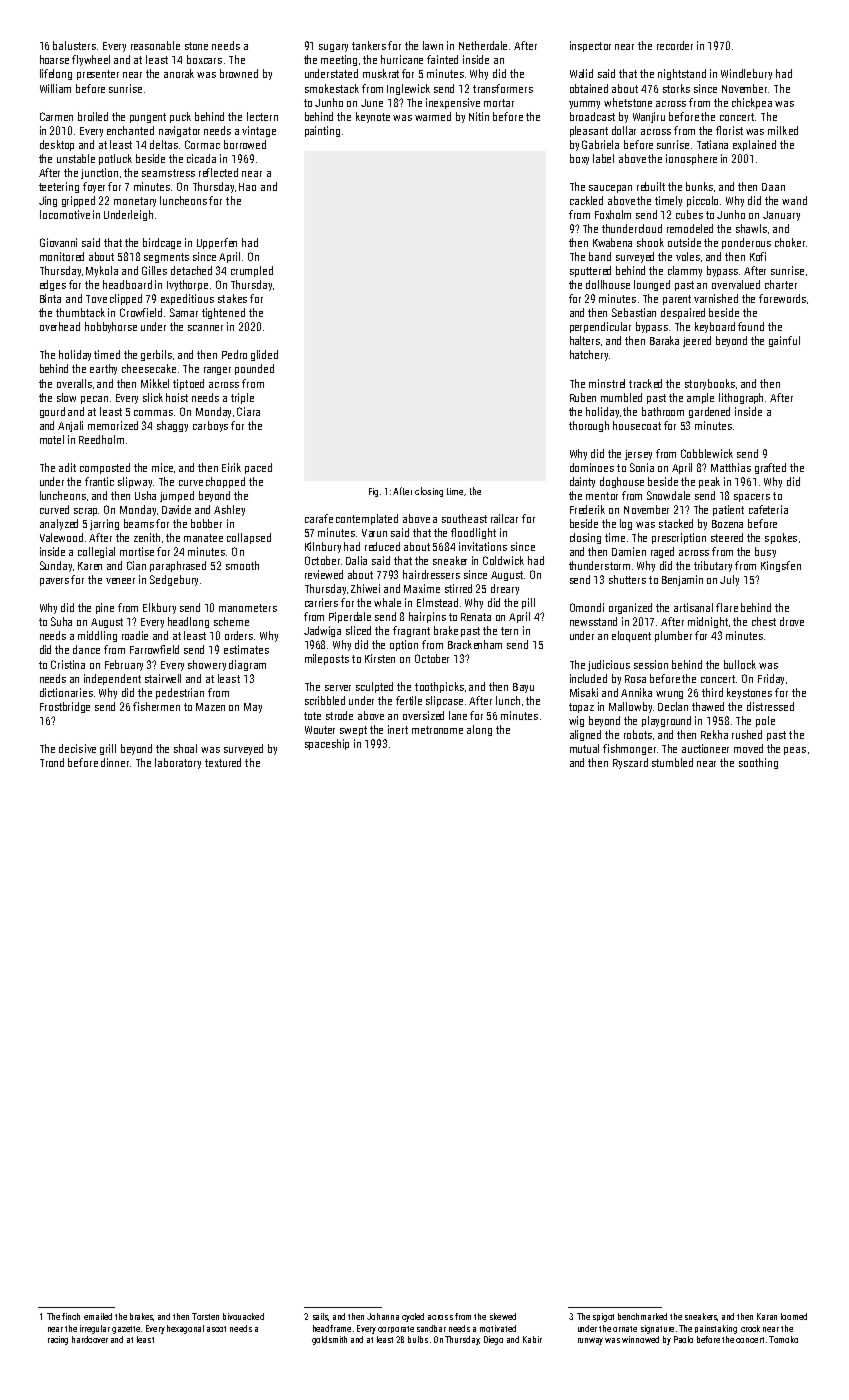  What do you see at coordinates (327, 744) in the screenshot?
I see `spaceship` at bounding box center [327, 744].
